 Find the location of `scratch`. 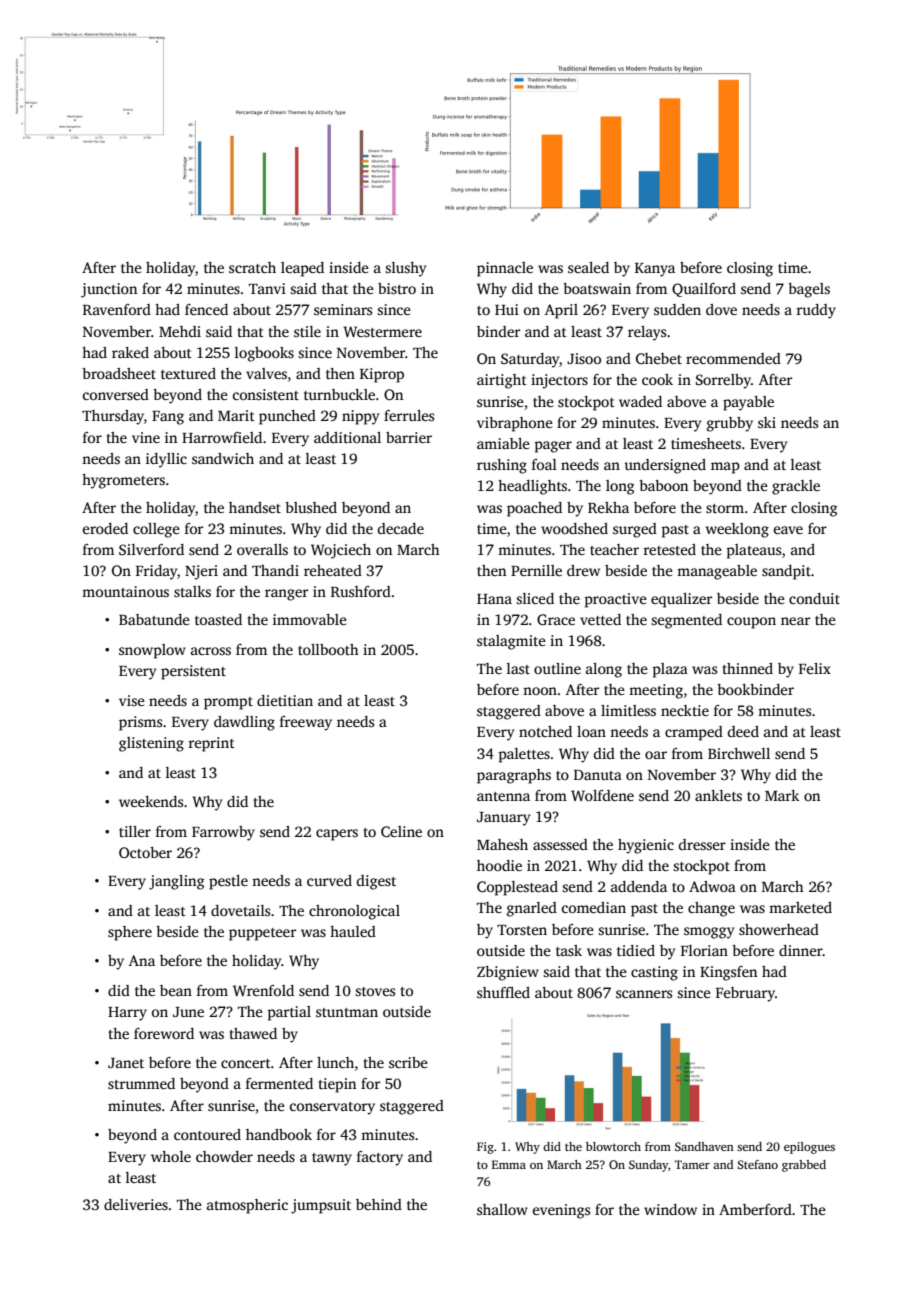

scratch is located at coordinates (252, 267).
